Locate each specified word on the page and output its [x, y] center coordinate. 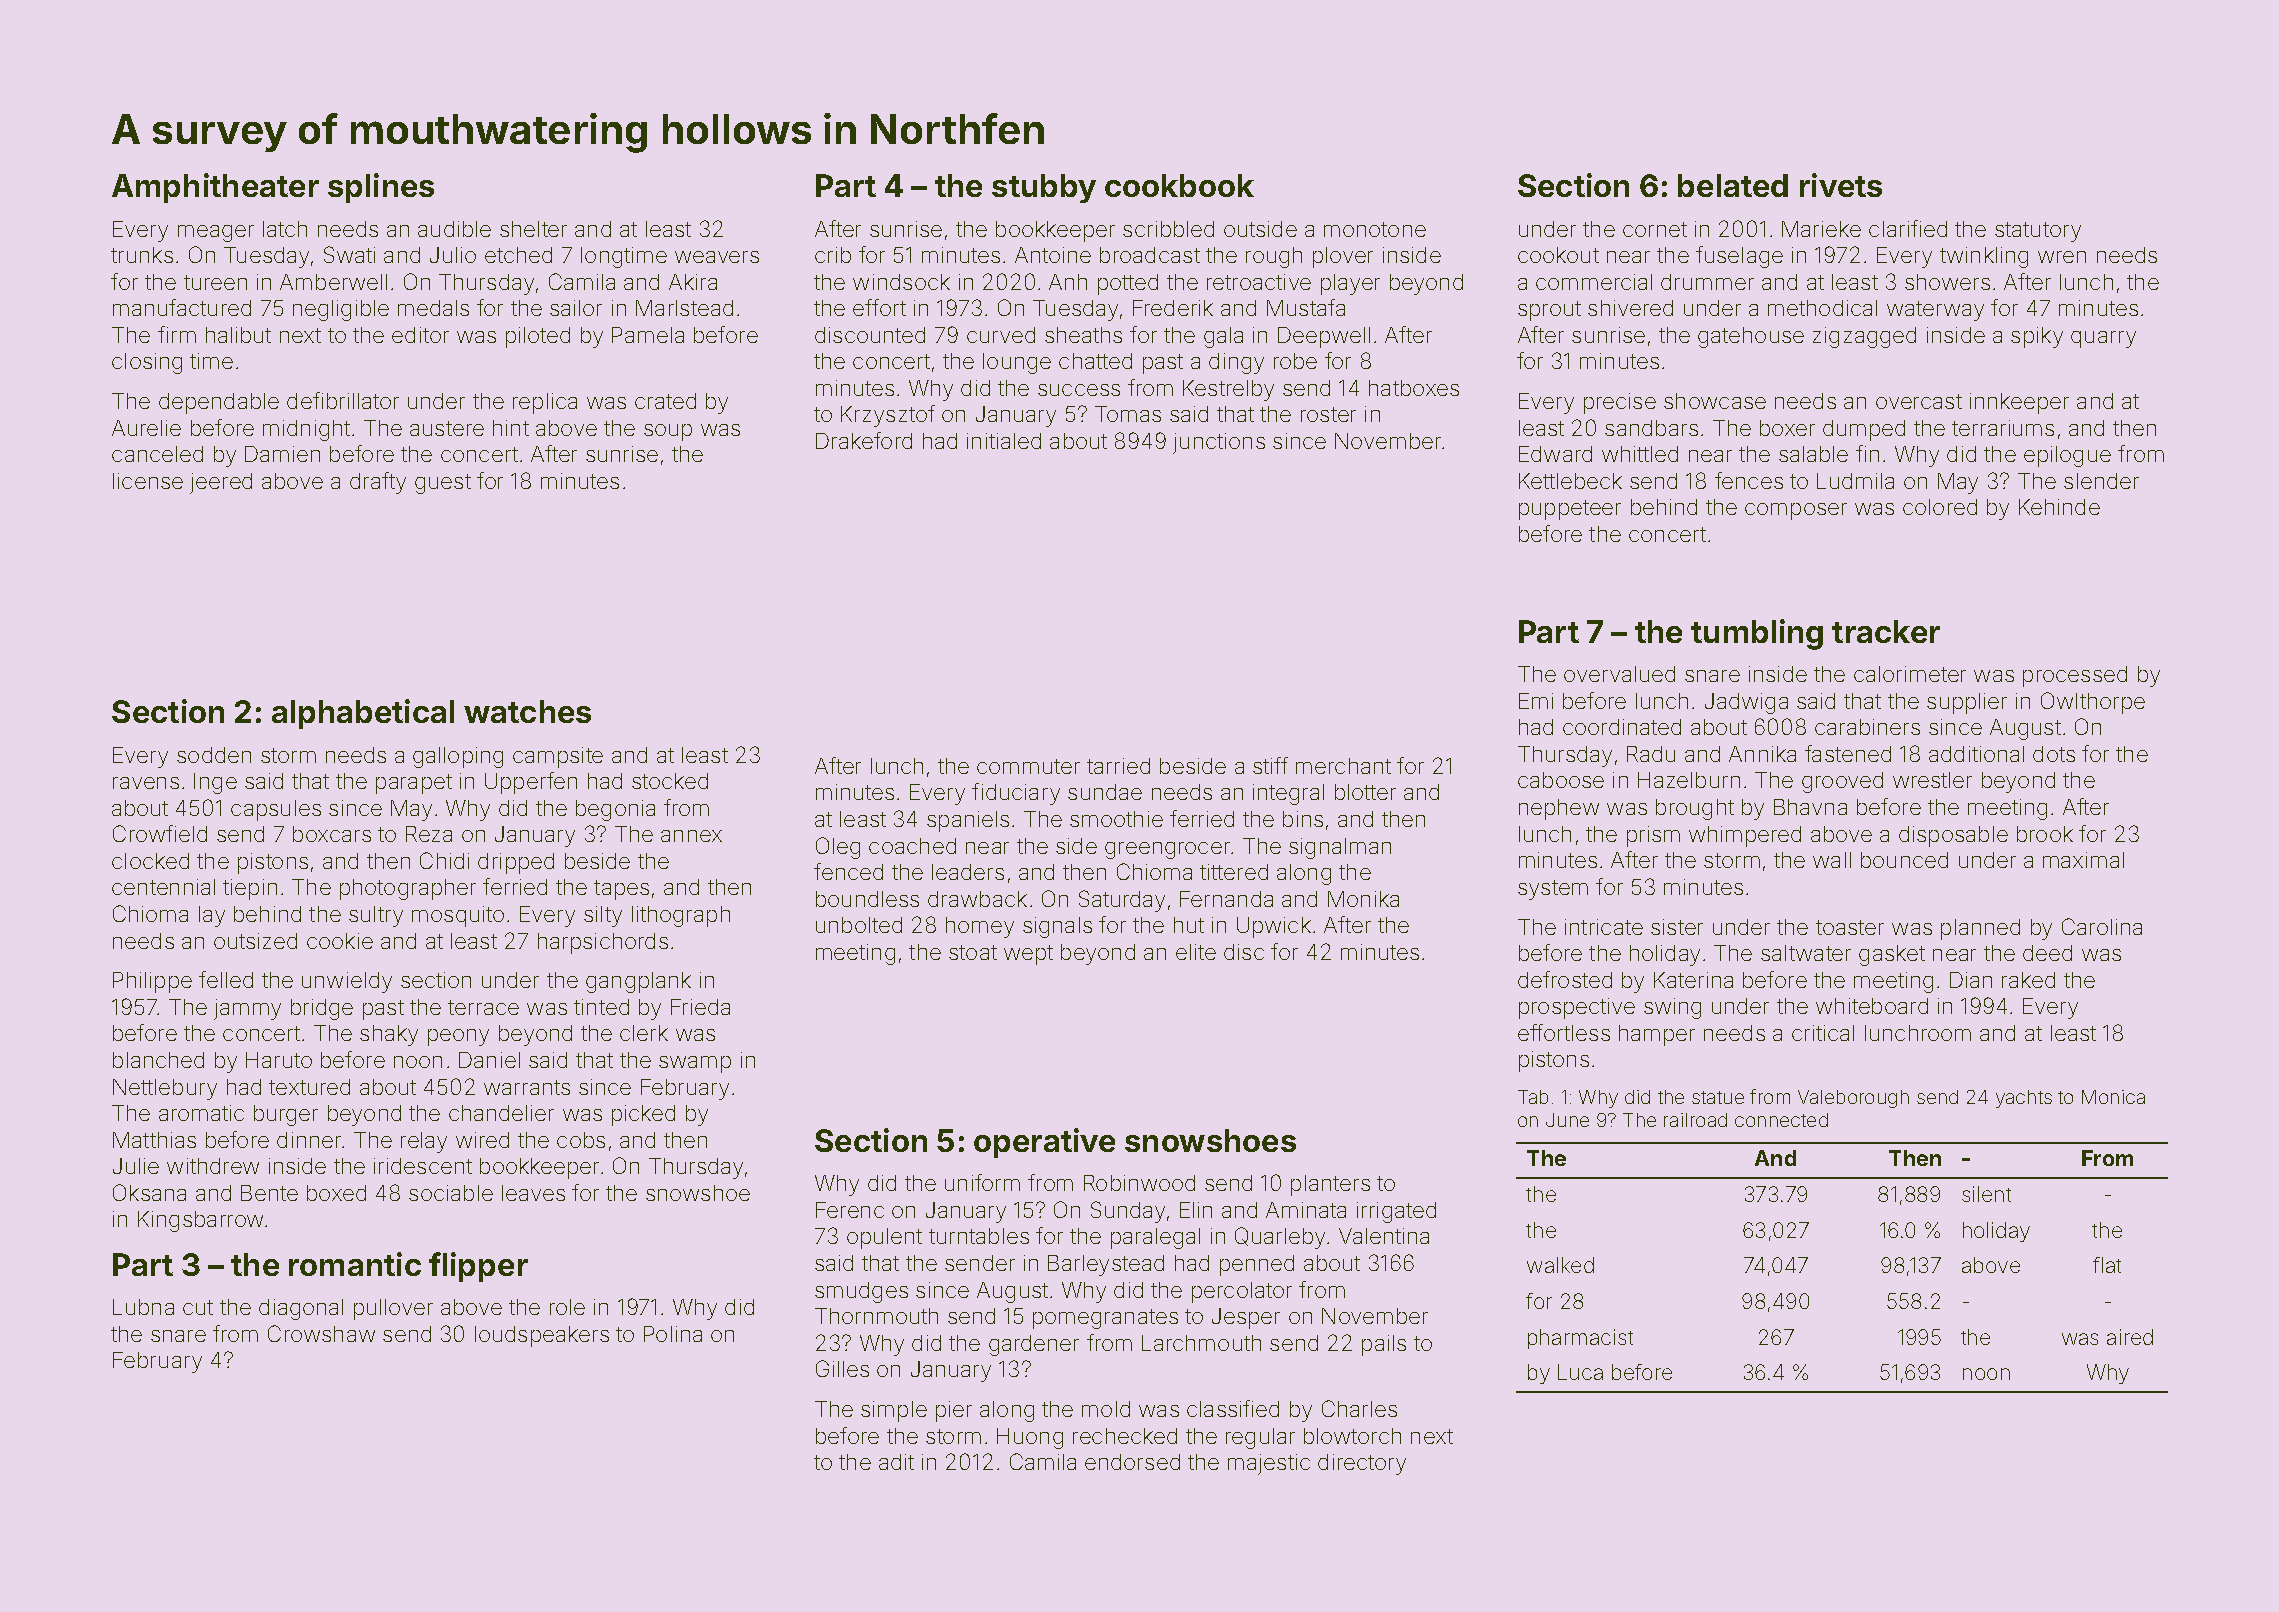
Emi [1536, 701]
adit [896, 1462]
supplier [1967, 703]
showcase [1715, 401]
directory [1362, 1464]
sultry [376, 916]
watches [527, 711]
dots [2054, 754]
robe [1295, 361]
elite [1196, 952]
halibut [238, 335]
